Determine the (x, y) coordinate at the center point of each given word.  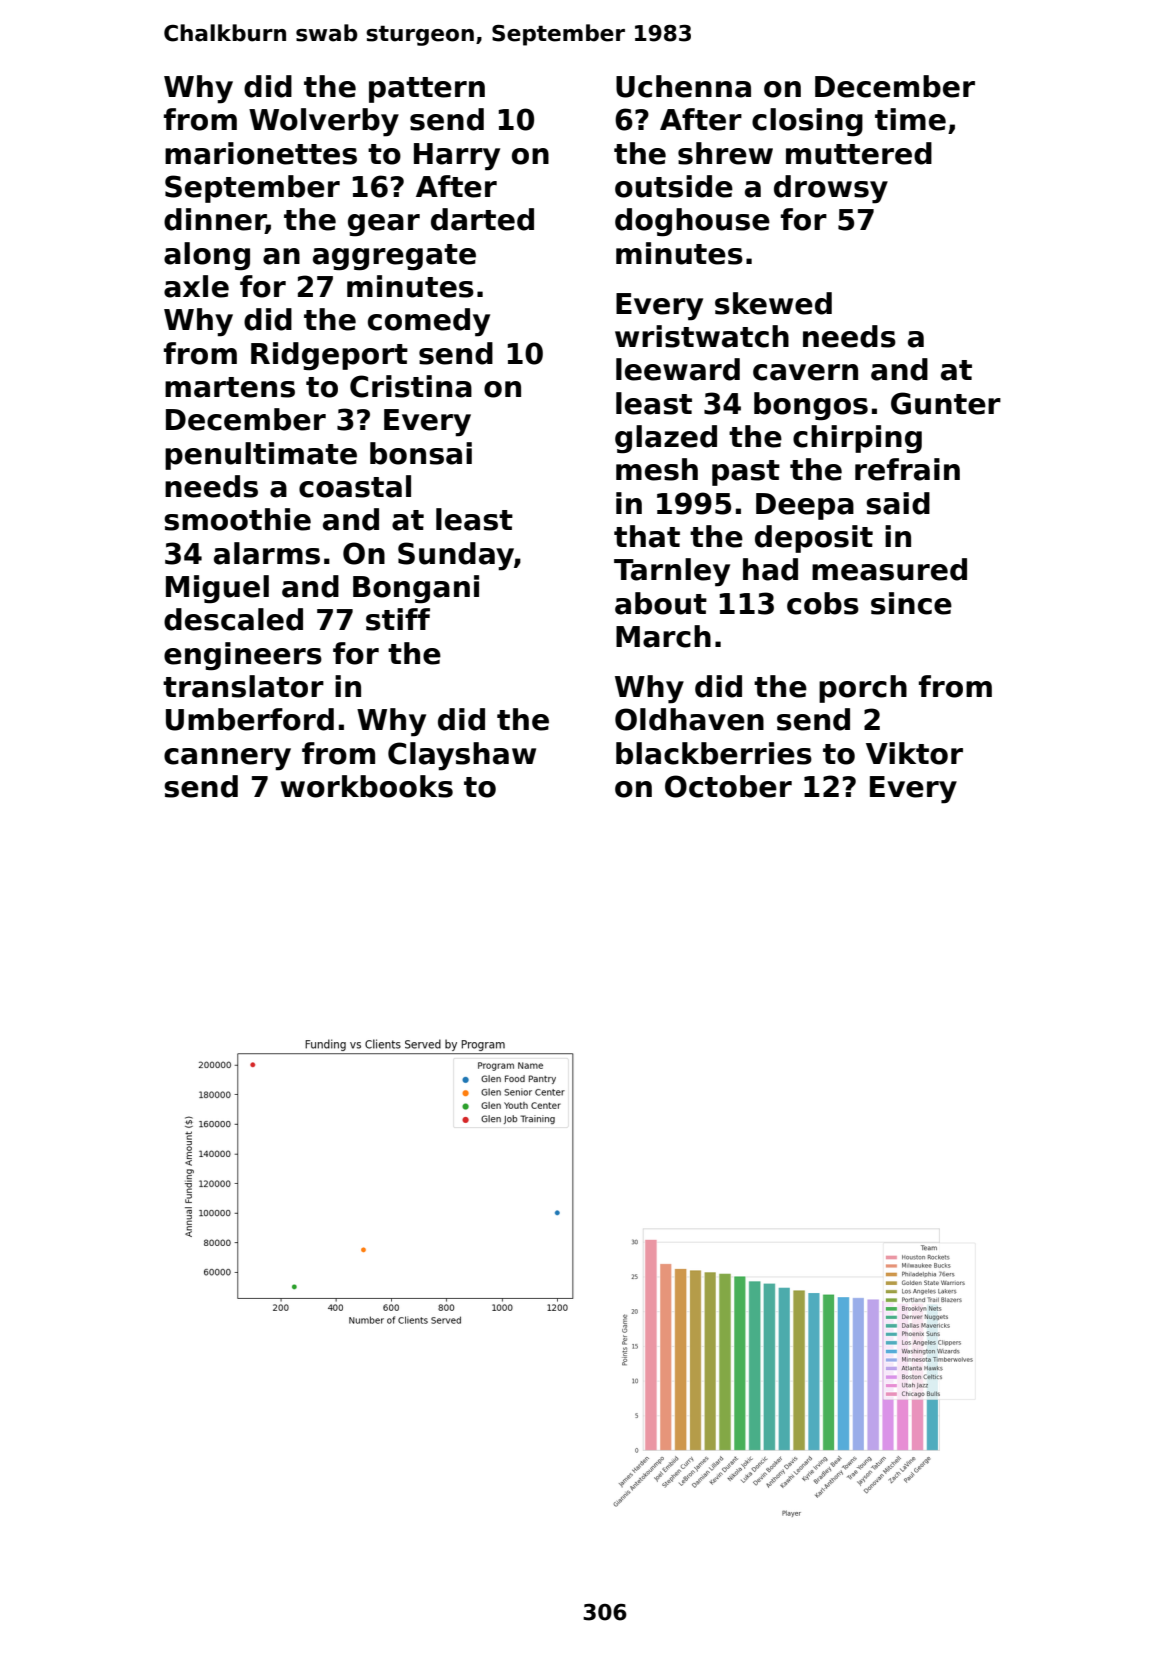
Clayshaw (462, 756)
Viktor (914, 753)
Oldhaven (689, 719)
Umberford (250, 719)
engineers (243, 656)
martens (230, 387)
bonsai (421, 453)
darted (482, 219)
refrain (907, 469)
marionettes (261, 153)
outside (674, 186)
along (207, 256)
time (910, 119)
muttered (859, 153)
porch (863, 689)
